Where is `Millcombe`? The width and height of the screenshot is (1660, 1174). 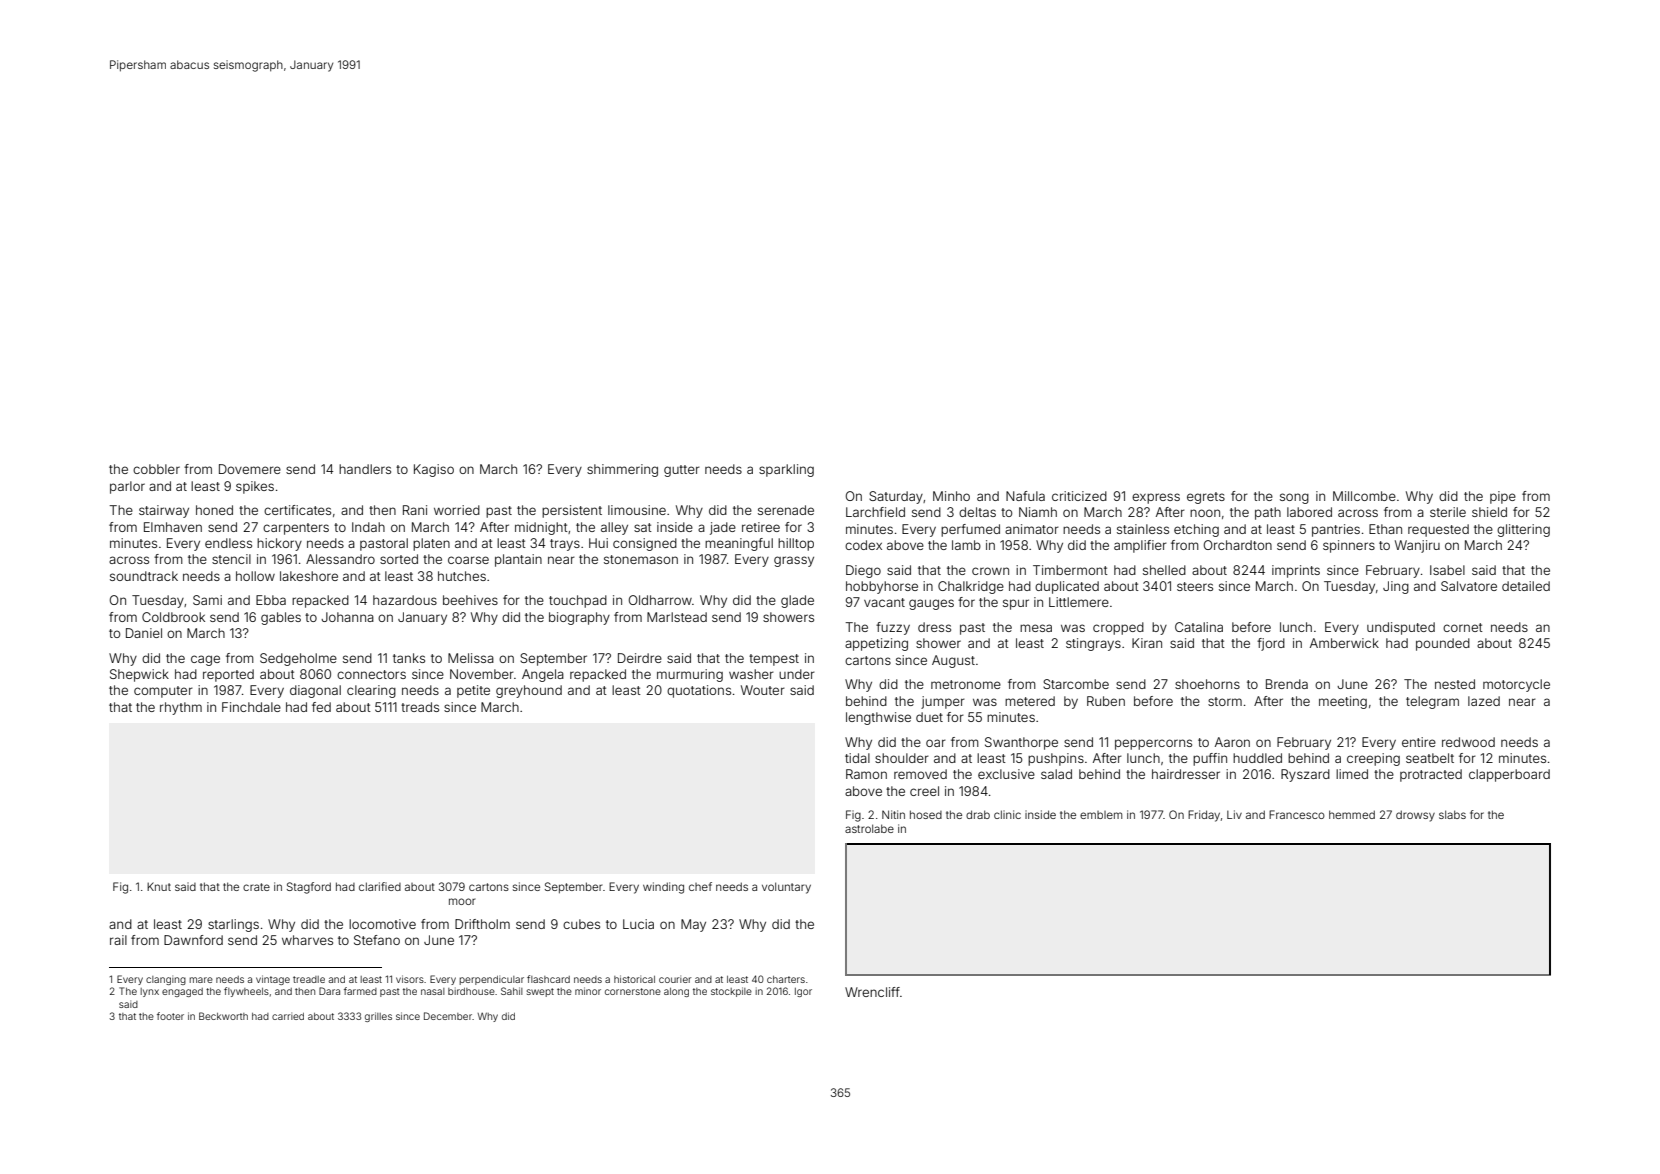
Millcombe is located at coordinates (1364, 496).
